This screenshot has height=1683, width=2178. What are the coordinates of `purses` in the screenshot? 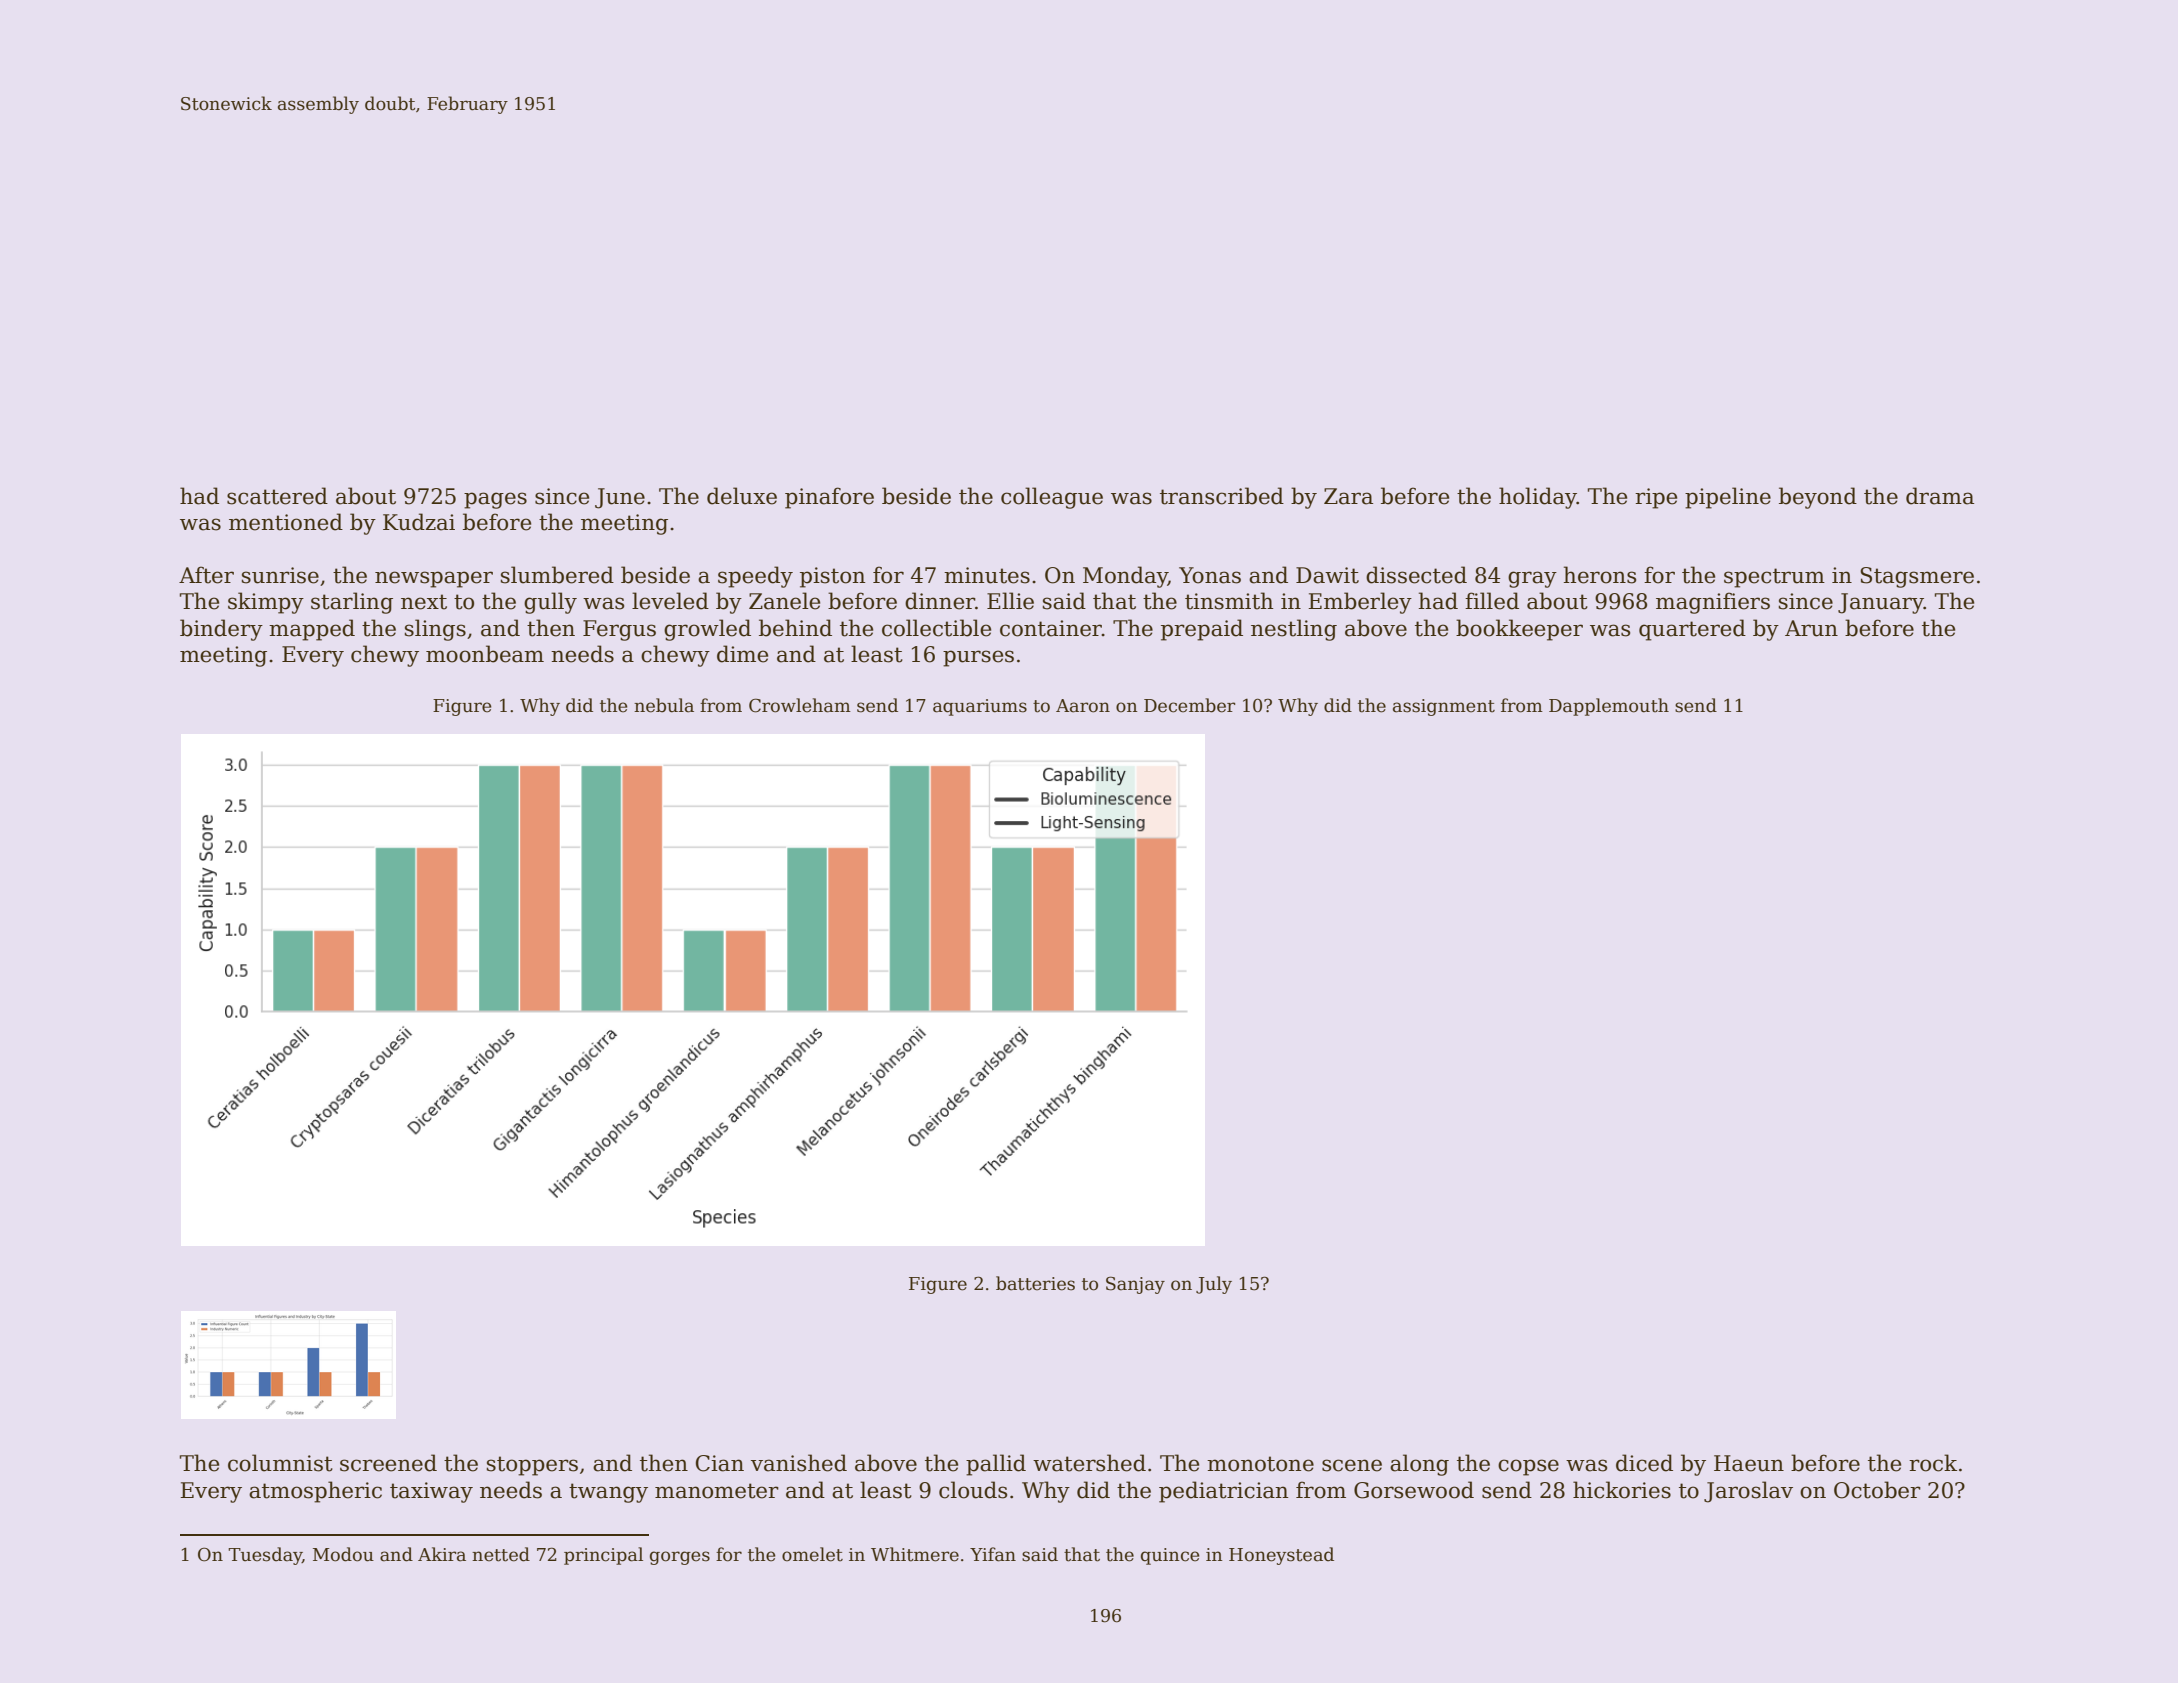 It's located at (978, 658).
